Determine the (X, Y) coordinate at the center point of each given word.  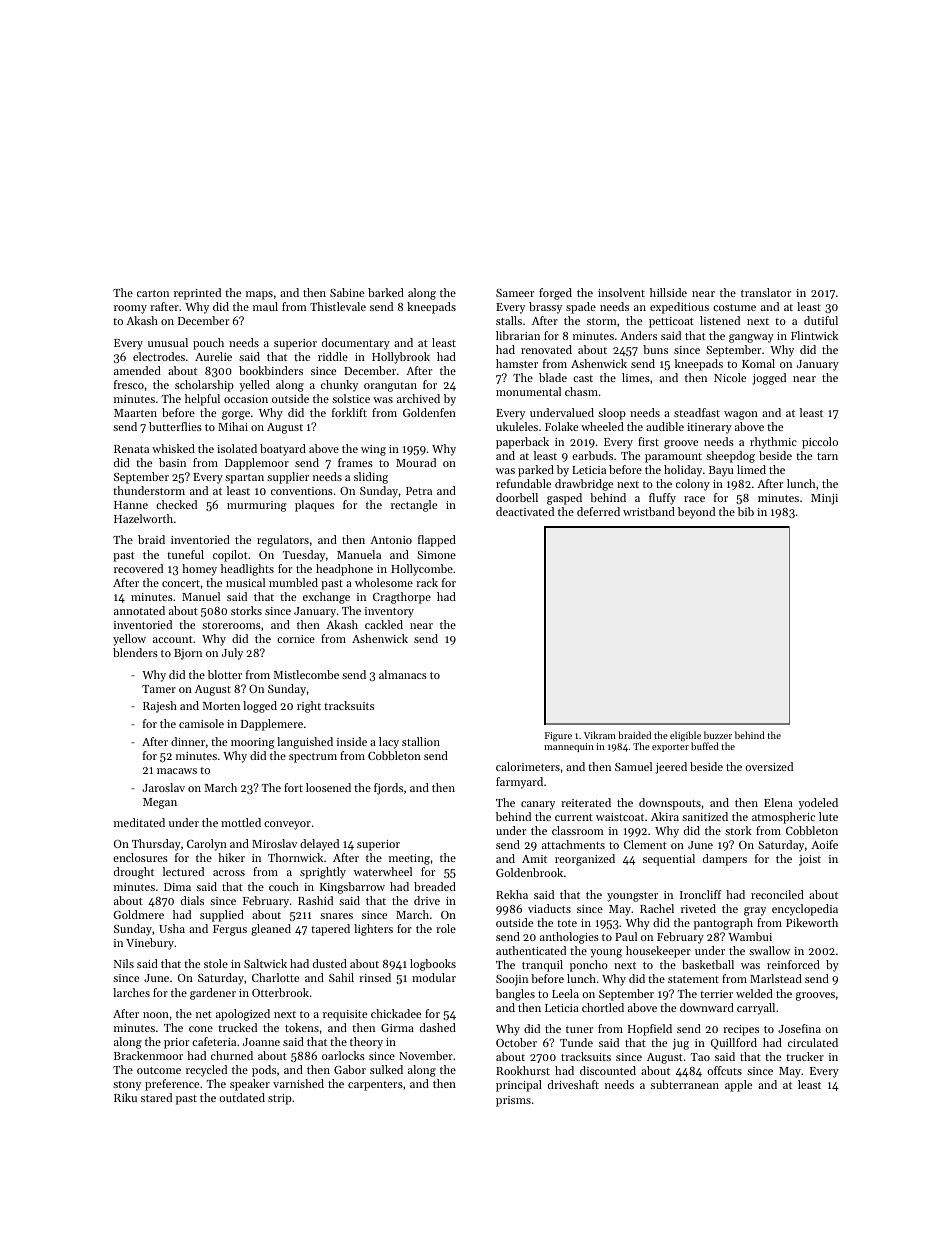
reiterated (586, 802)
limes (636, 377)
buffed (705, 746)
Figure (558, 736)
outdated (242, 1097)
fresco (129, 384)
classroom (578, 830)
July (232, 654)
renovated (546, 349)
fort (293, 787)
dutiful (821, 320)
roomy (130, 309)
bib (746, 511)
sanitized (705, 816)
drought (134, 873)
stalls (509, 320)
